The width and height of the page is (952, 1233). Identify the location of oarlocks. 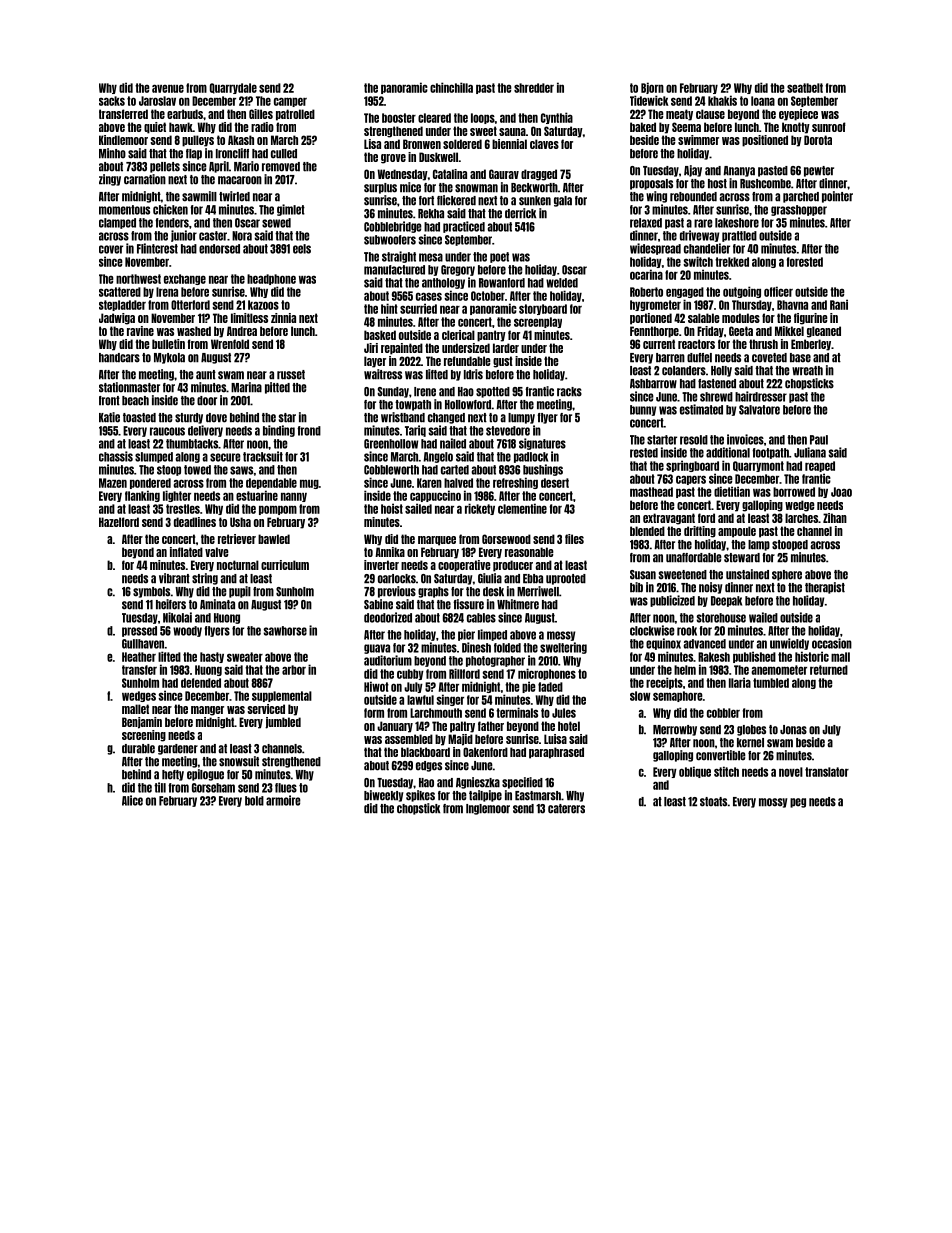
(397, 579).
